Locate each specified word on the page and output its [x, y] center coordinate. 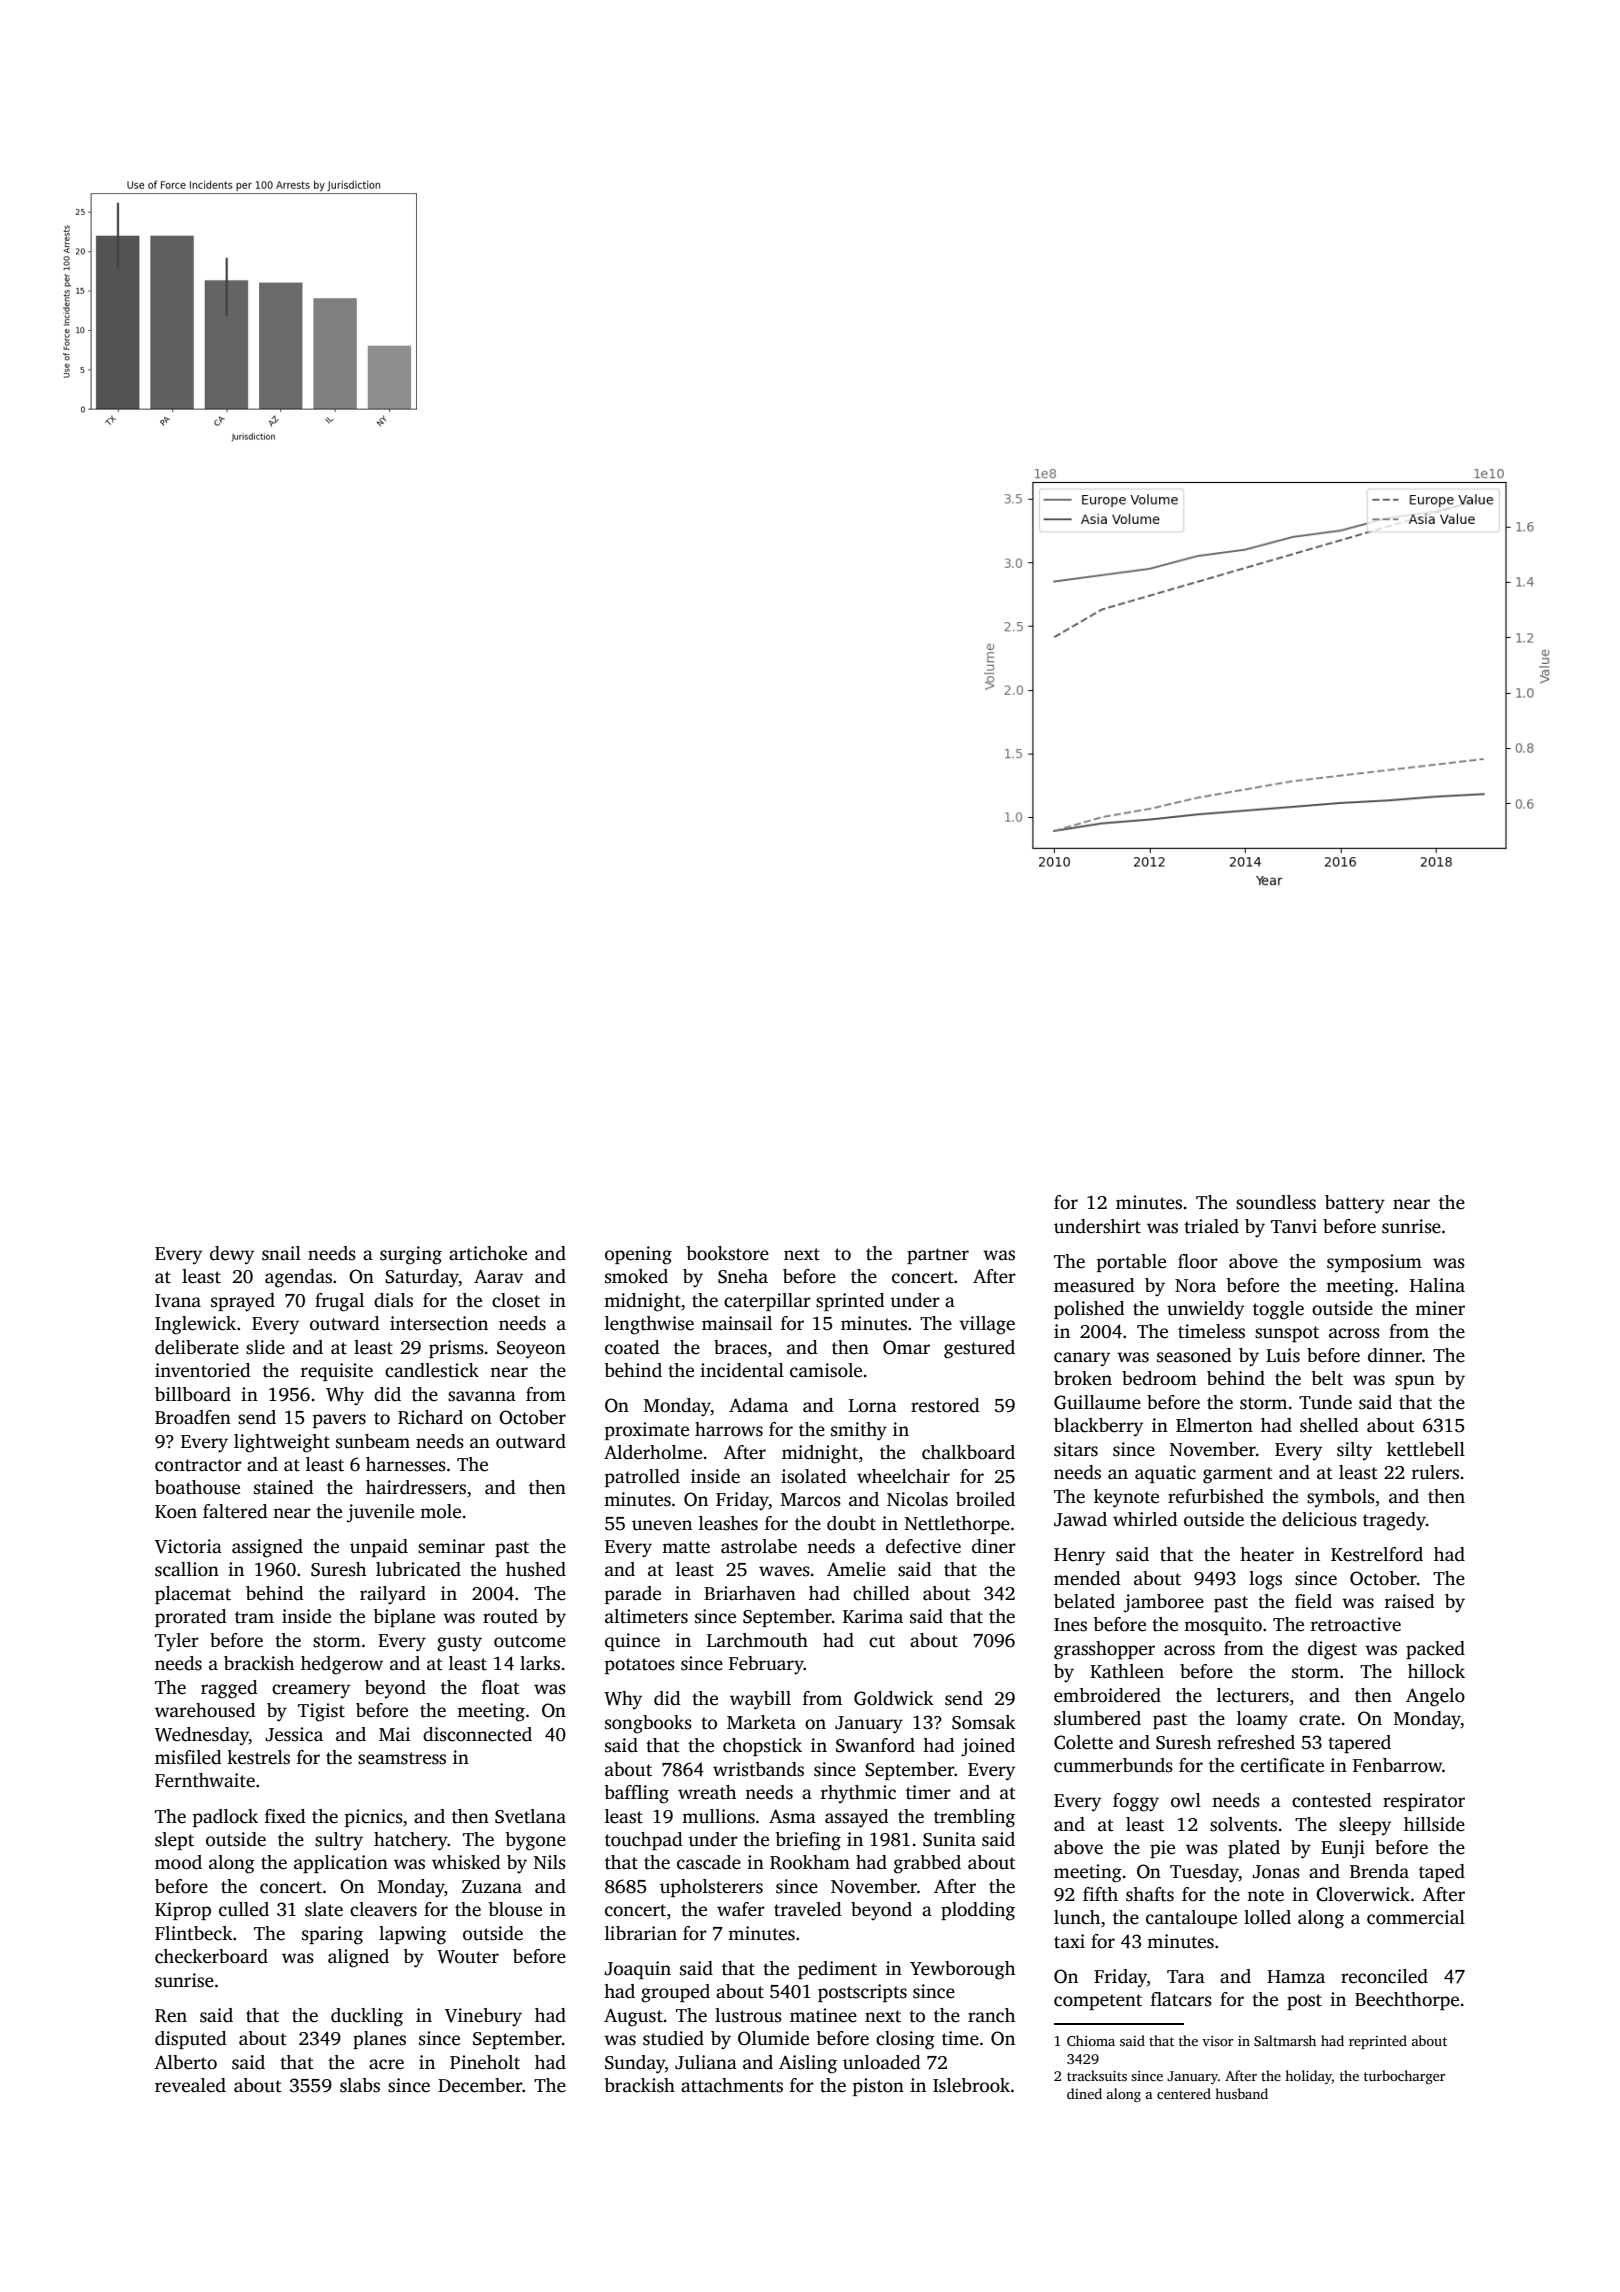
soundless [1276, 1202]
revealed [190, 2085]
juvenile [380, 1513]
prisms [456, 1349]
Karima [873, 1616]
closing [905, 2040]
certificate [1282, 1765]
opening [638, 1255]
